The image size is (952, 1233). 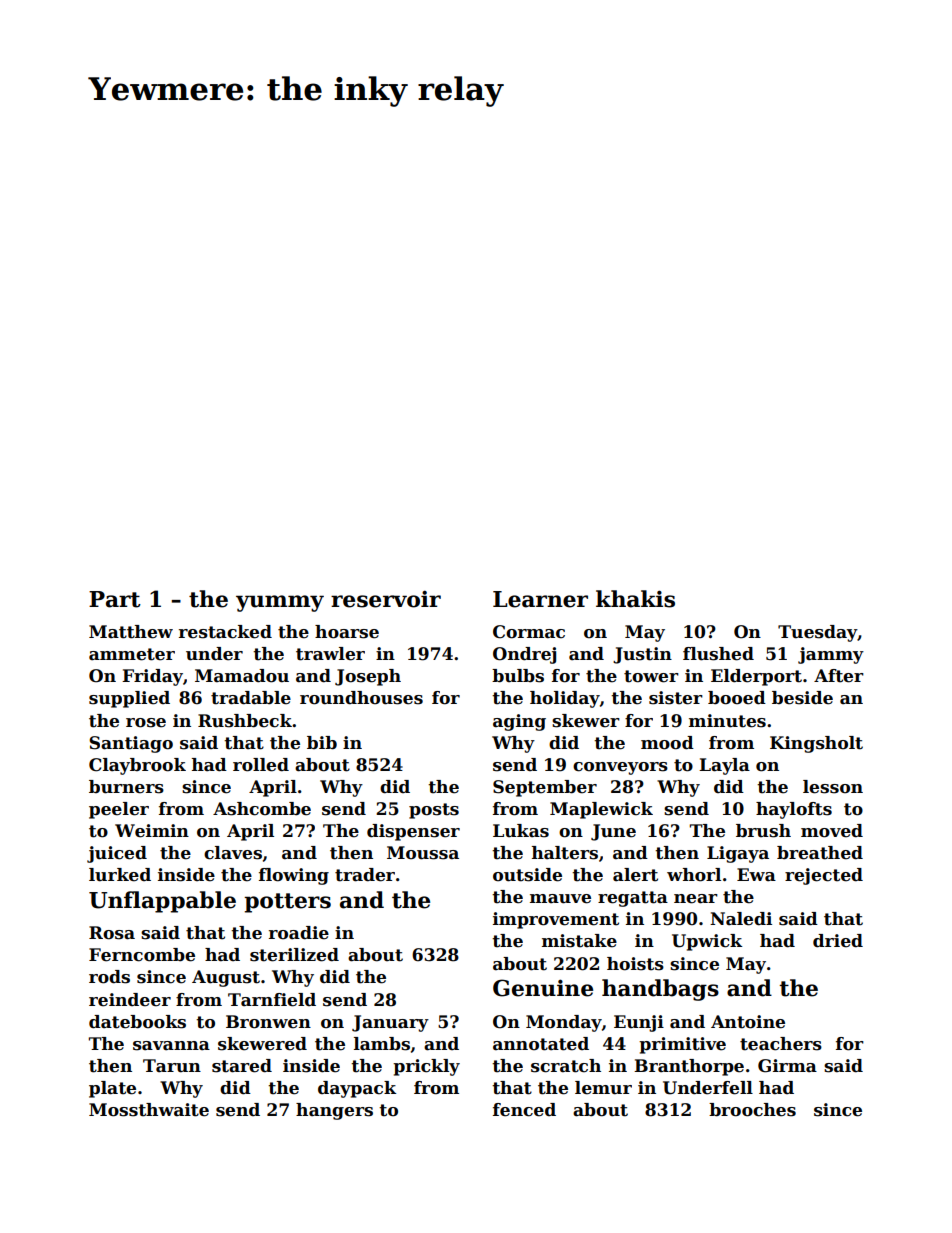 What do you see at coordinates (280, 603) in the document?
I see `yummy` at bounding box center [280, 603].
